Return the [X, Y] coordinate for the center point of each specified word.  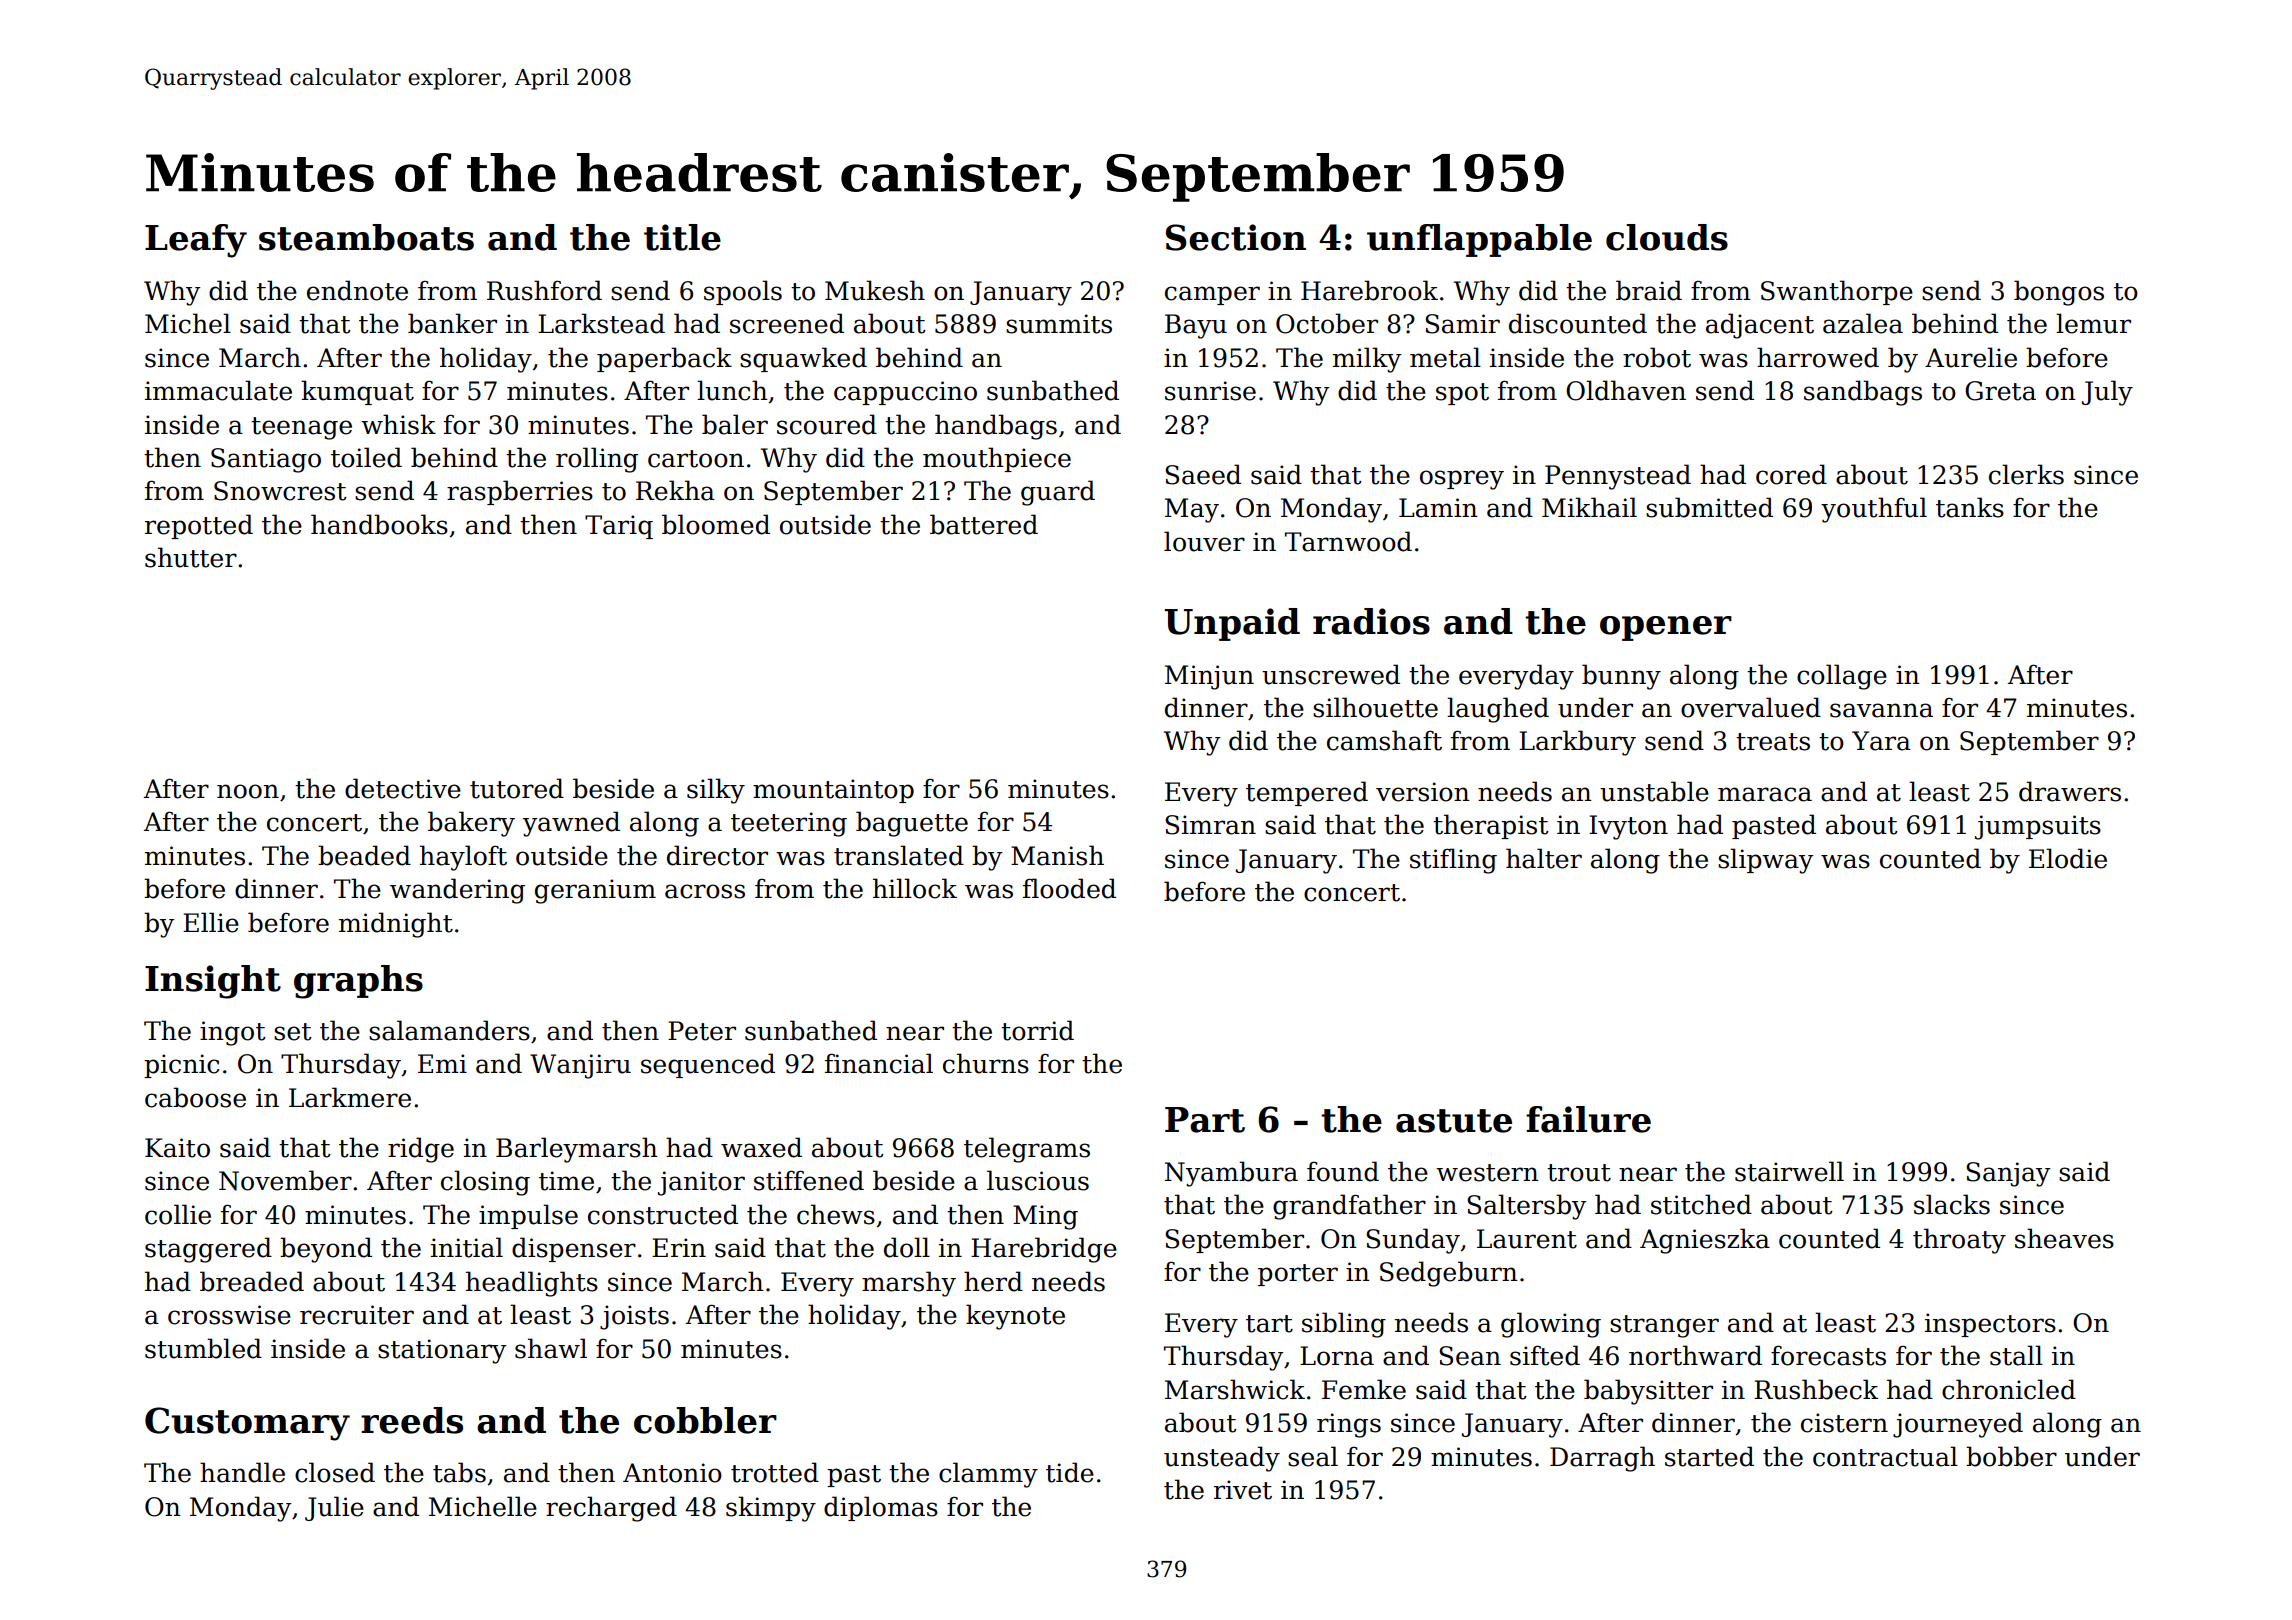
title [682, 237]
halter [1544, 858]
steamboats [366, 237]
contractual [1885, 1456]
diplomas [881, 1508]
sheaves [2064, 1238]
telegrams [1027, 1150]
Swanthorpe [1837, 292]
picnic [181, 1066]
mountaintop [833, 791]
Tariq [619, 527]
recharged [611, 1509]
